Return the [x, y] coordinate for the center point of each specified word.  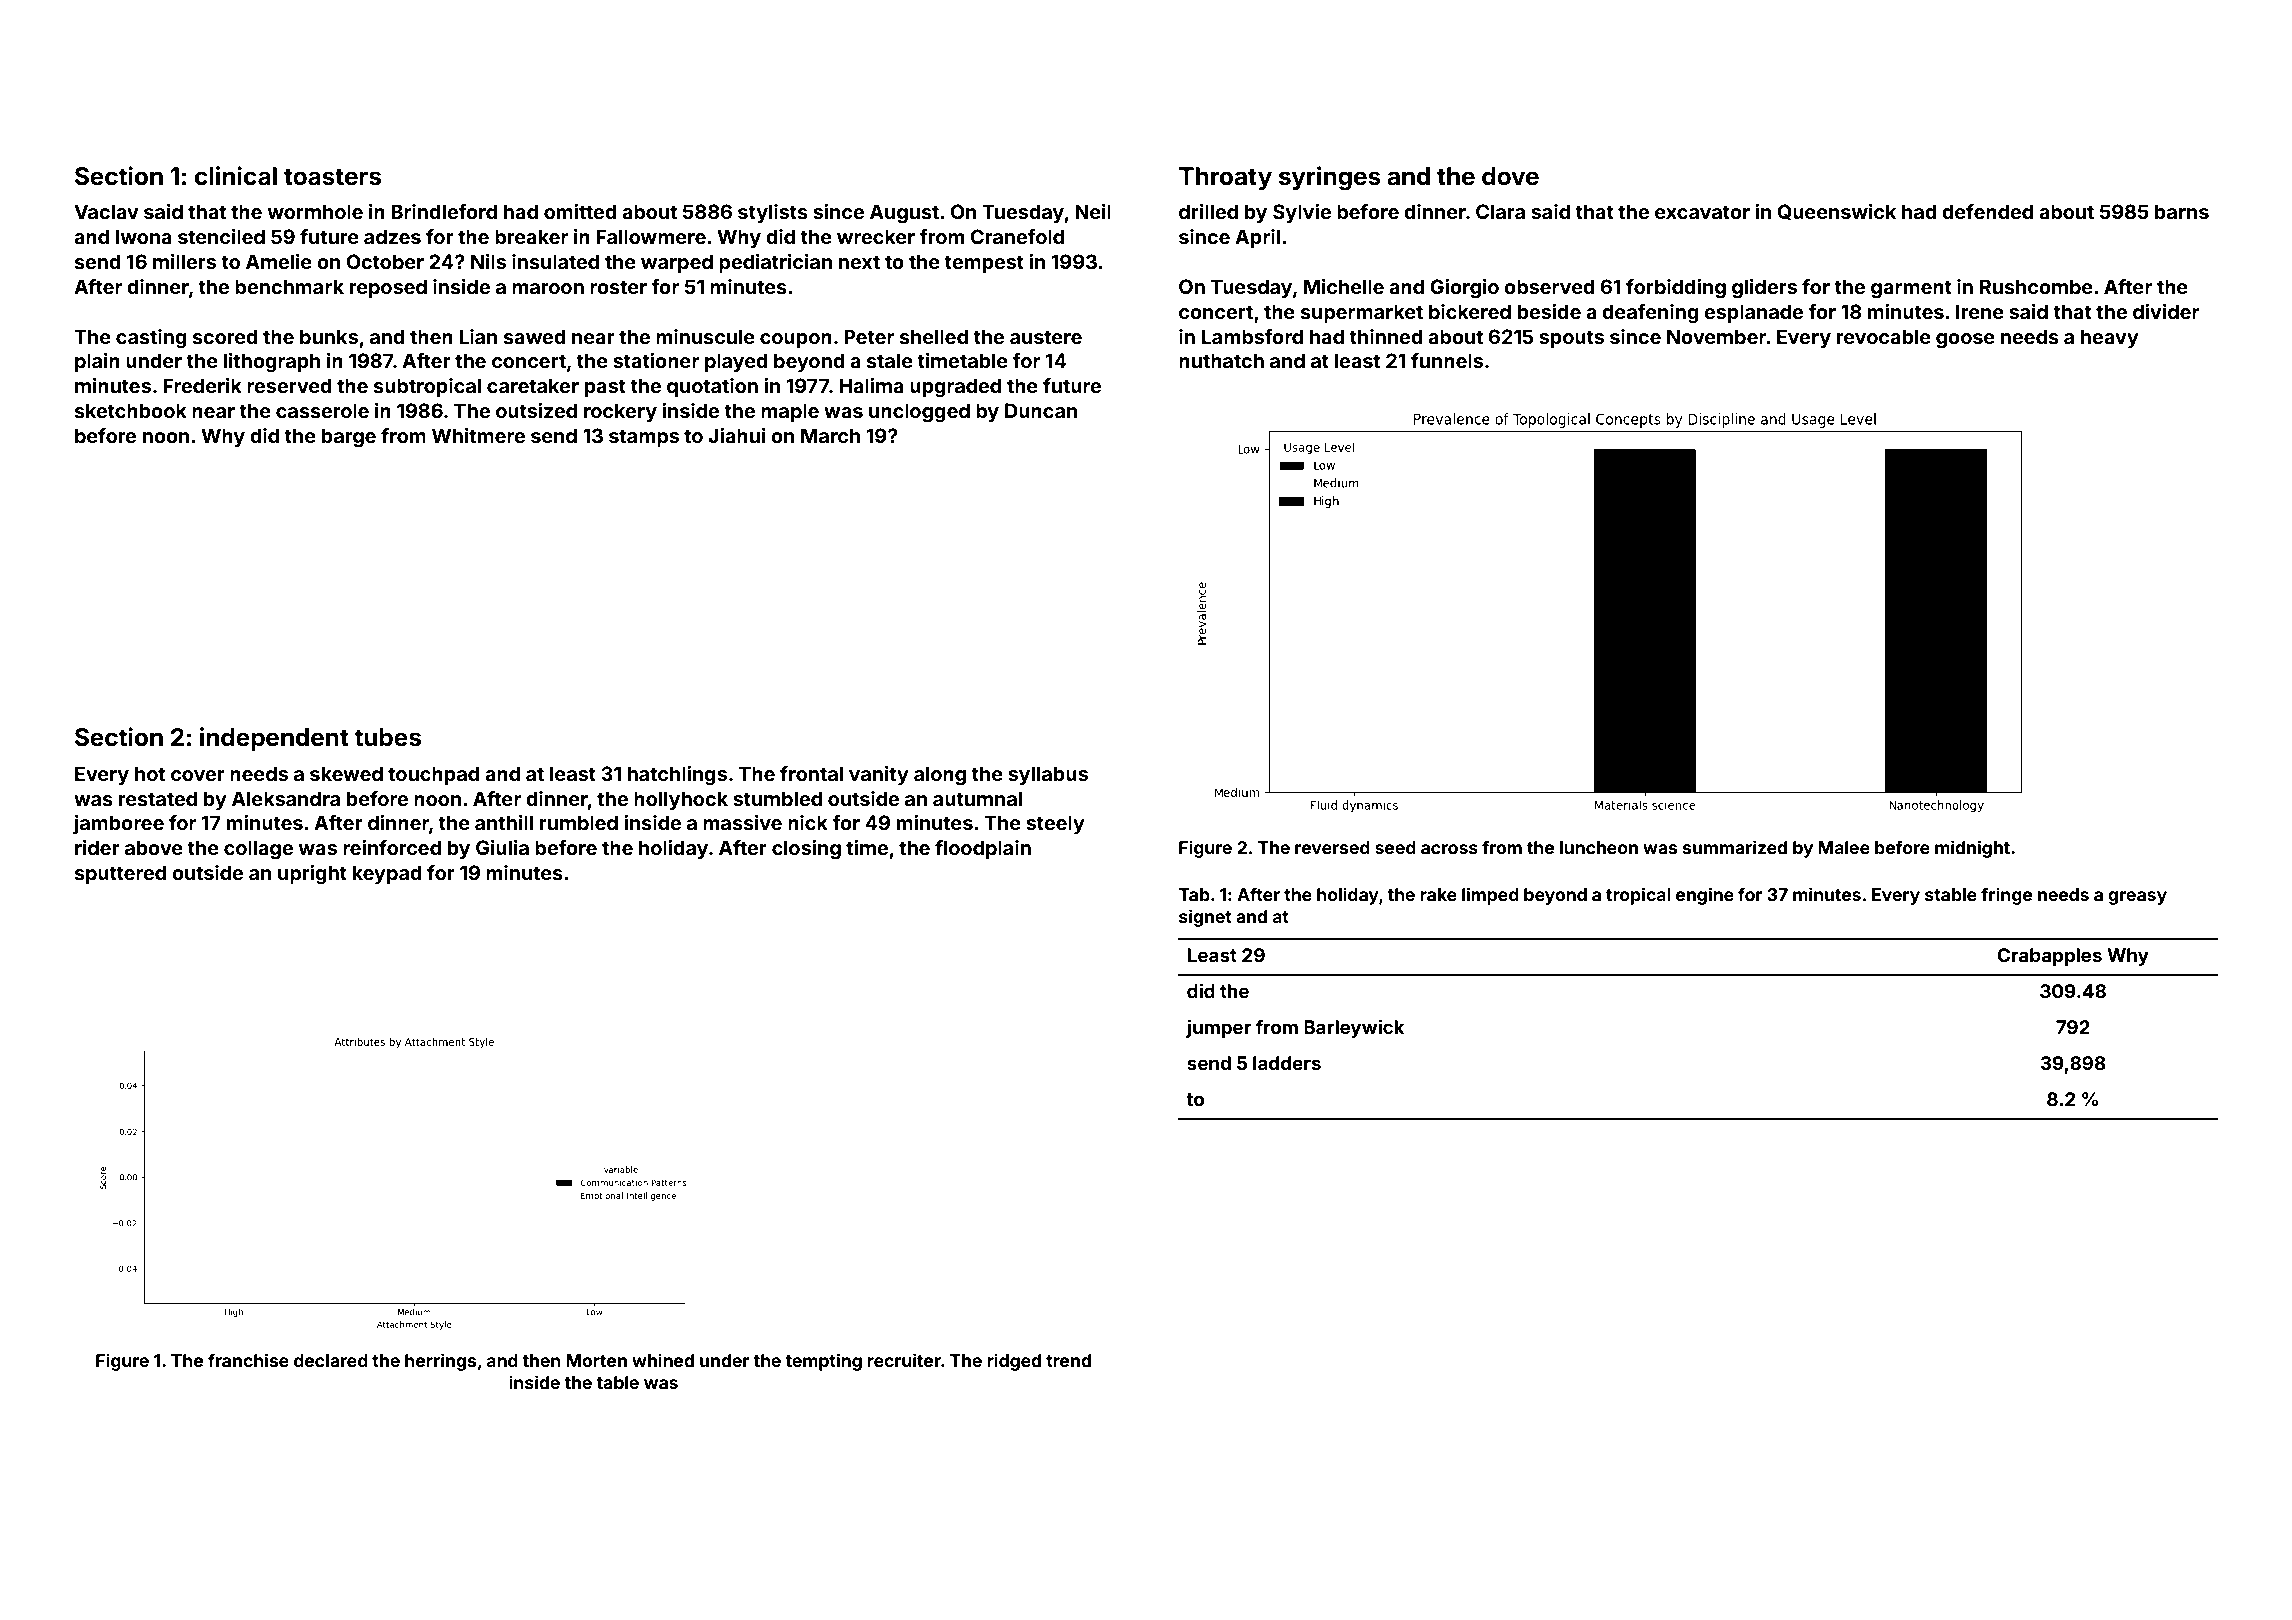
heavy [2110, 338]
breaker [531, 236]
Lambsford [1252, 336]
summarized [1735, 847]
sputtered [120, 874]
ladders [1287, 1063]
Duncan [1041, 410]
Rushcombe [2036, 286]
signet [1205, 918]
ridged [1014, 1362]
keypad [387, 874]
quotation [712, 387]
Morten [596, 1360]
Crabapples [2050, 957]
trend [1068, 1360]
